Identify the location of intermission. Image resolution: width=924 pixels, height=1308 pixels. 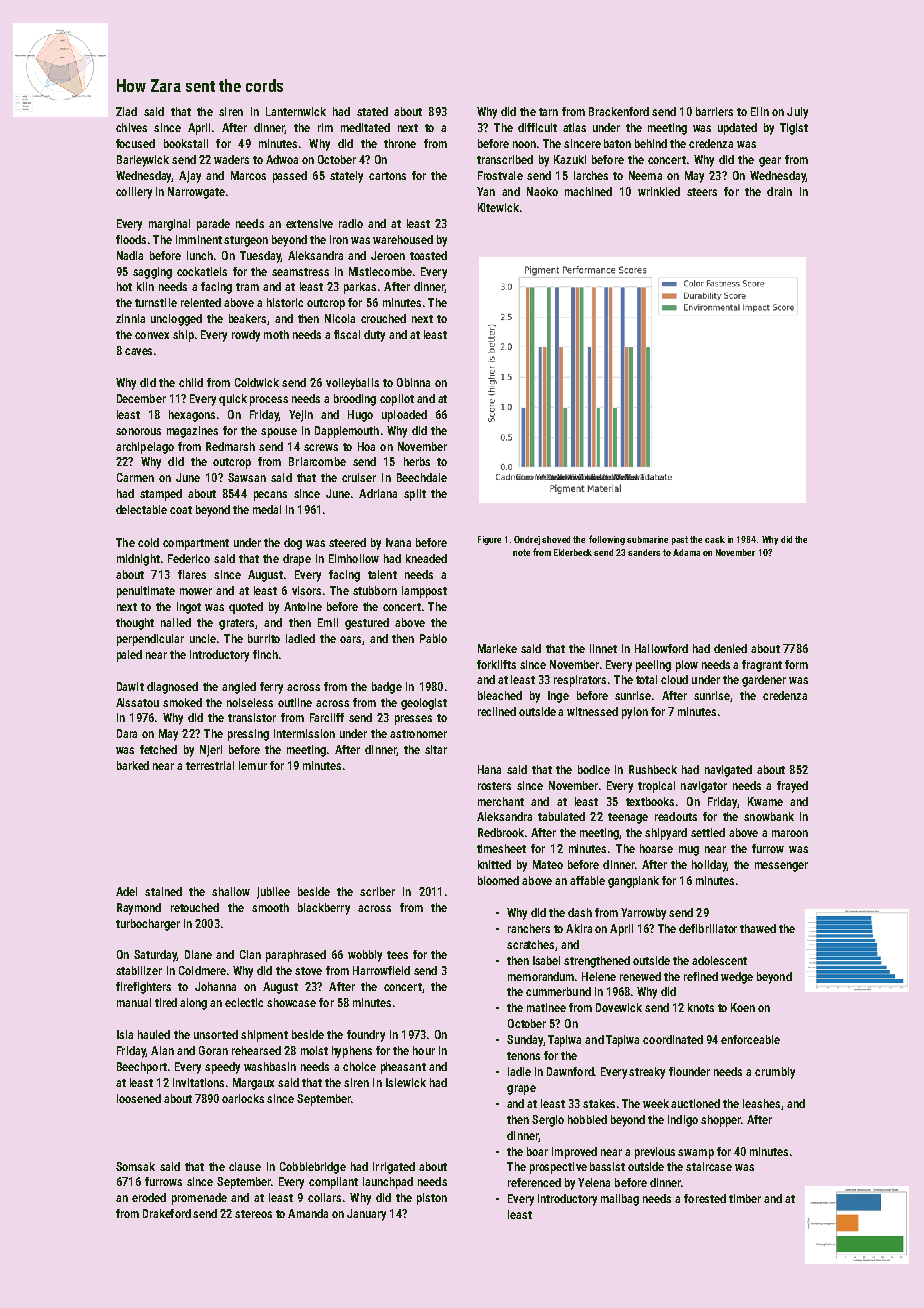
(304, 733).
